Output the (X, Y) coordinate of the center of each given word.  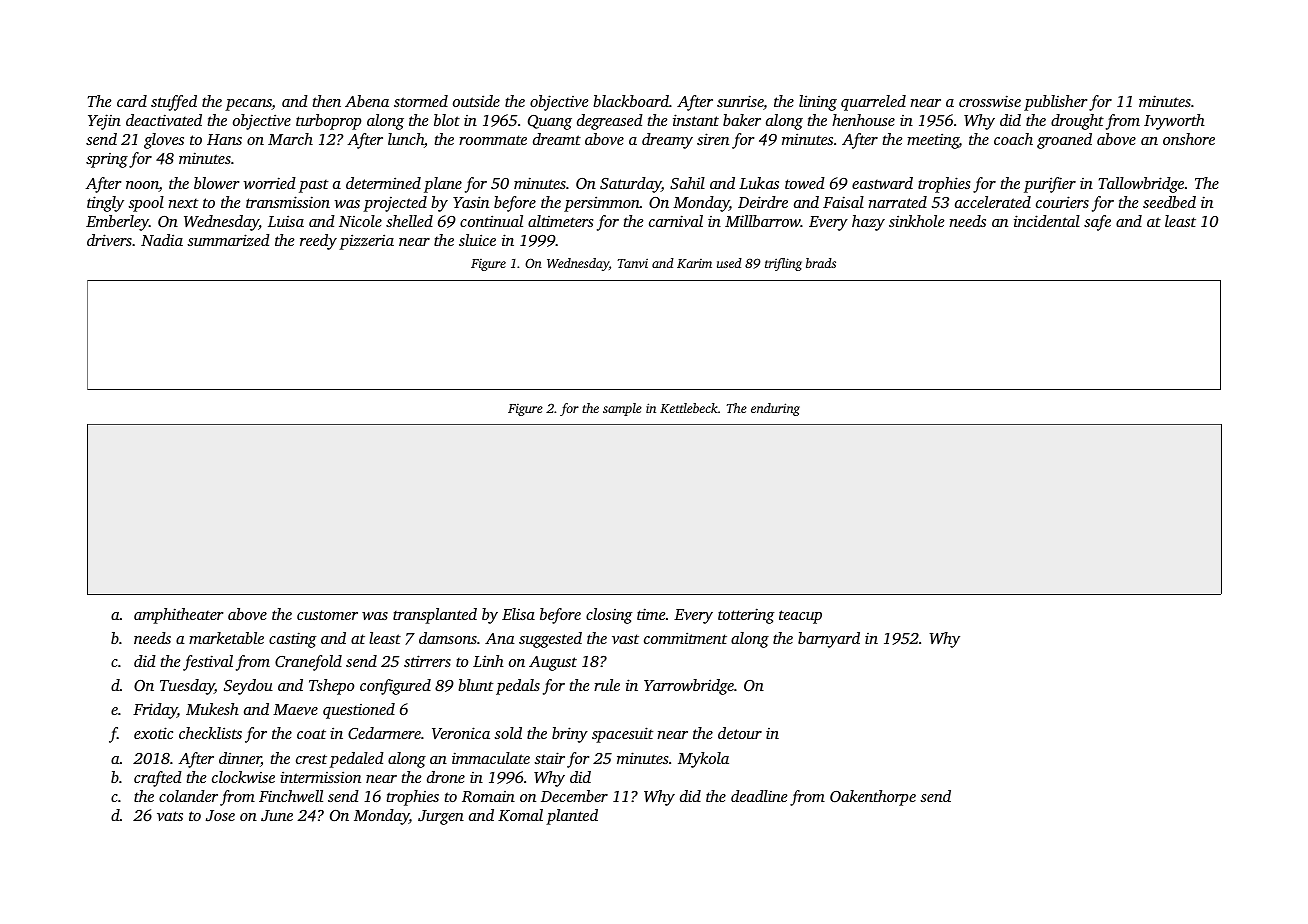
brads (821, 263)
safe (1097, 223)
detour (740, 733)
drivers (109, 240)
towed (805, 183)
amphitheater (178, 616)
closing (609, 616)
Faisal (843, 202)
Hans (224, 139)
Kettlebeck (689, 408)
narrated (897, 202)
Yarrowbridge (689, 687)
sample (622, 409)
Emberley (117, 223)
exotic (153, 733)
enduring (775, 409)
